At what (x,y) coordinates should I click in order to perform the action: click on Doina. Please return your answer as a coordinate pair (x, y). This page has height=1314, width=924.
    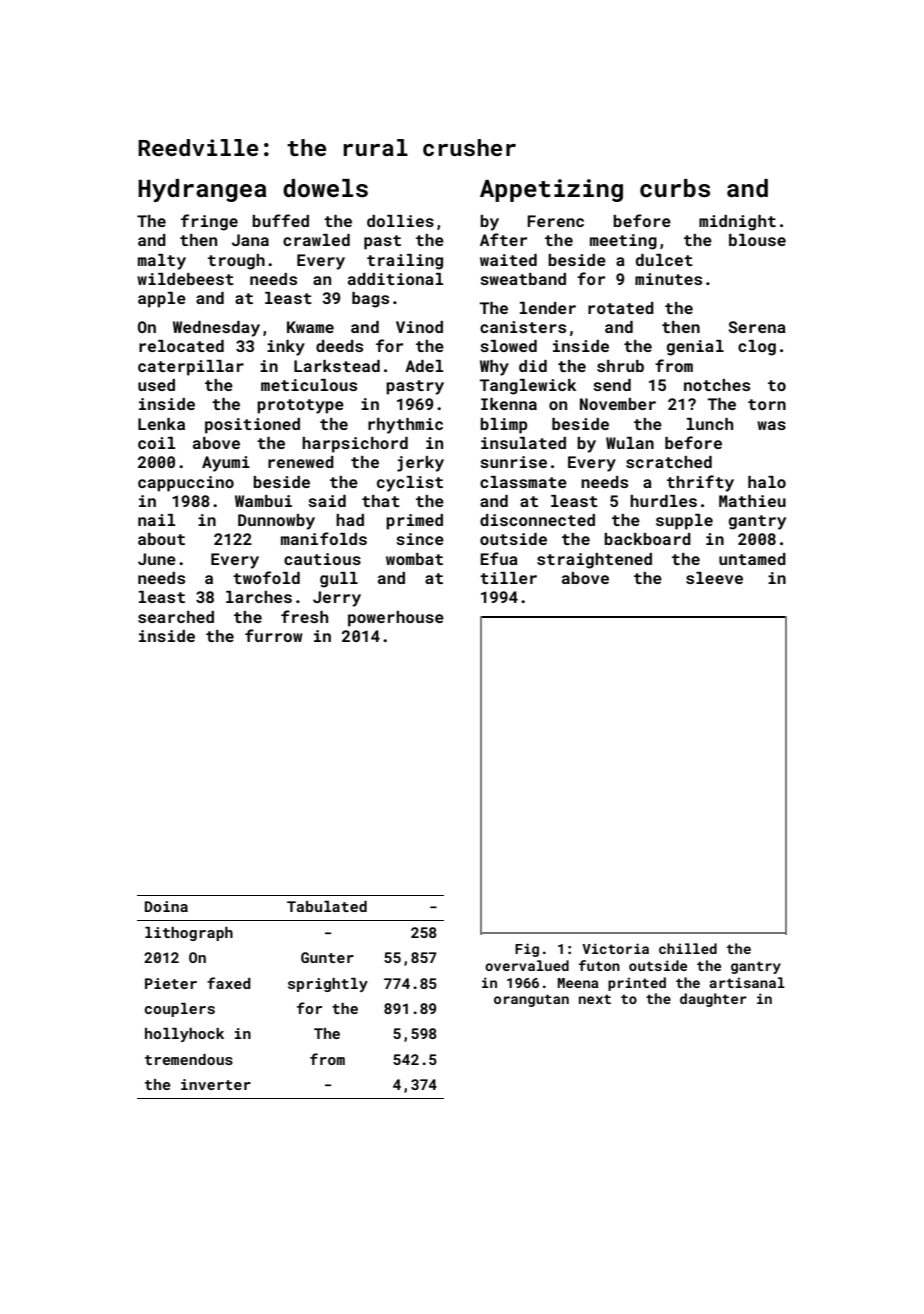
    Looking at the image, I should click on (166, 906).
